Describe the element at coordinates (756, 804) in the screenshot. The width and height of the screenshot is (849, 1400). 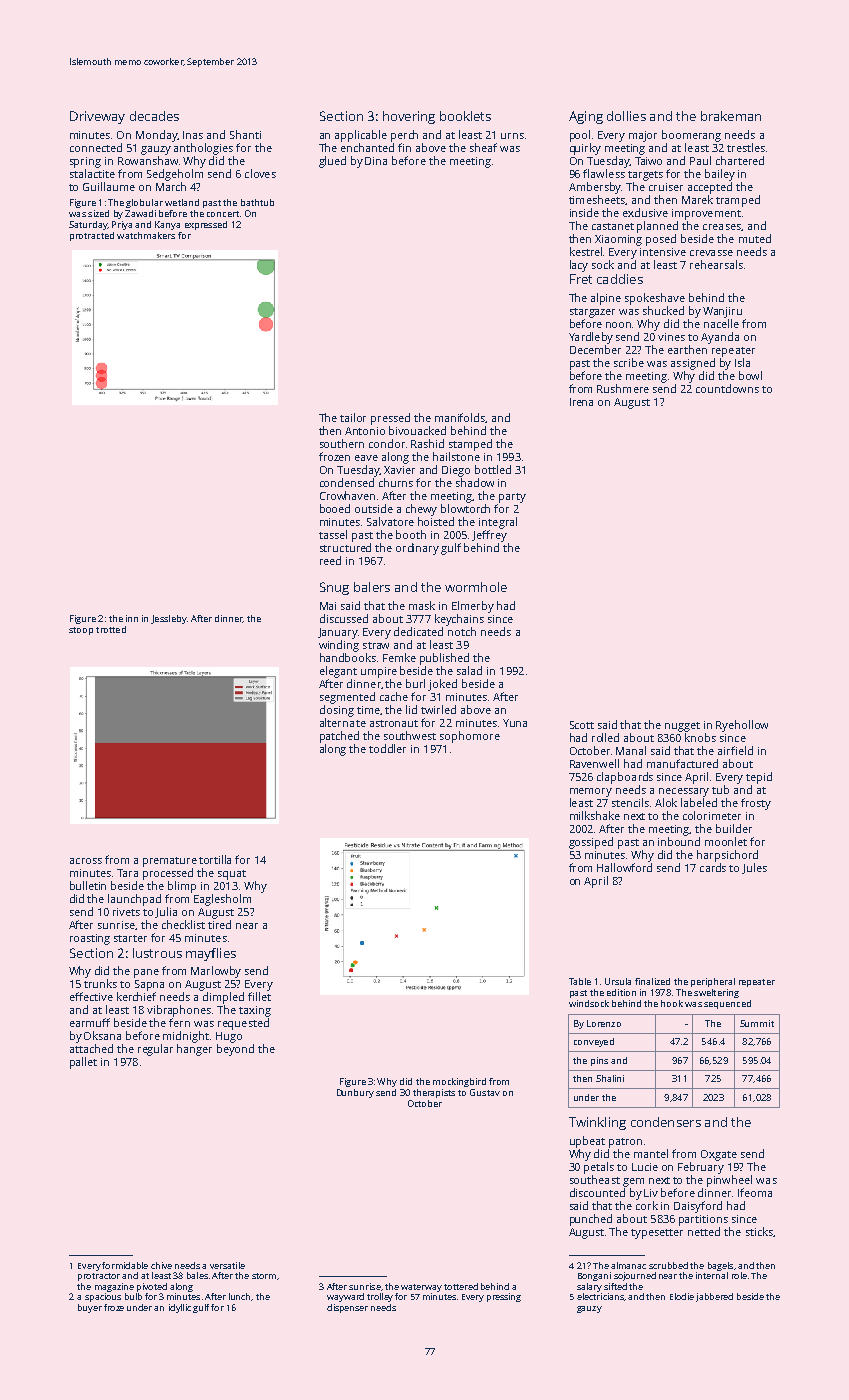
I see `frosty` at that location.
